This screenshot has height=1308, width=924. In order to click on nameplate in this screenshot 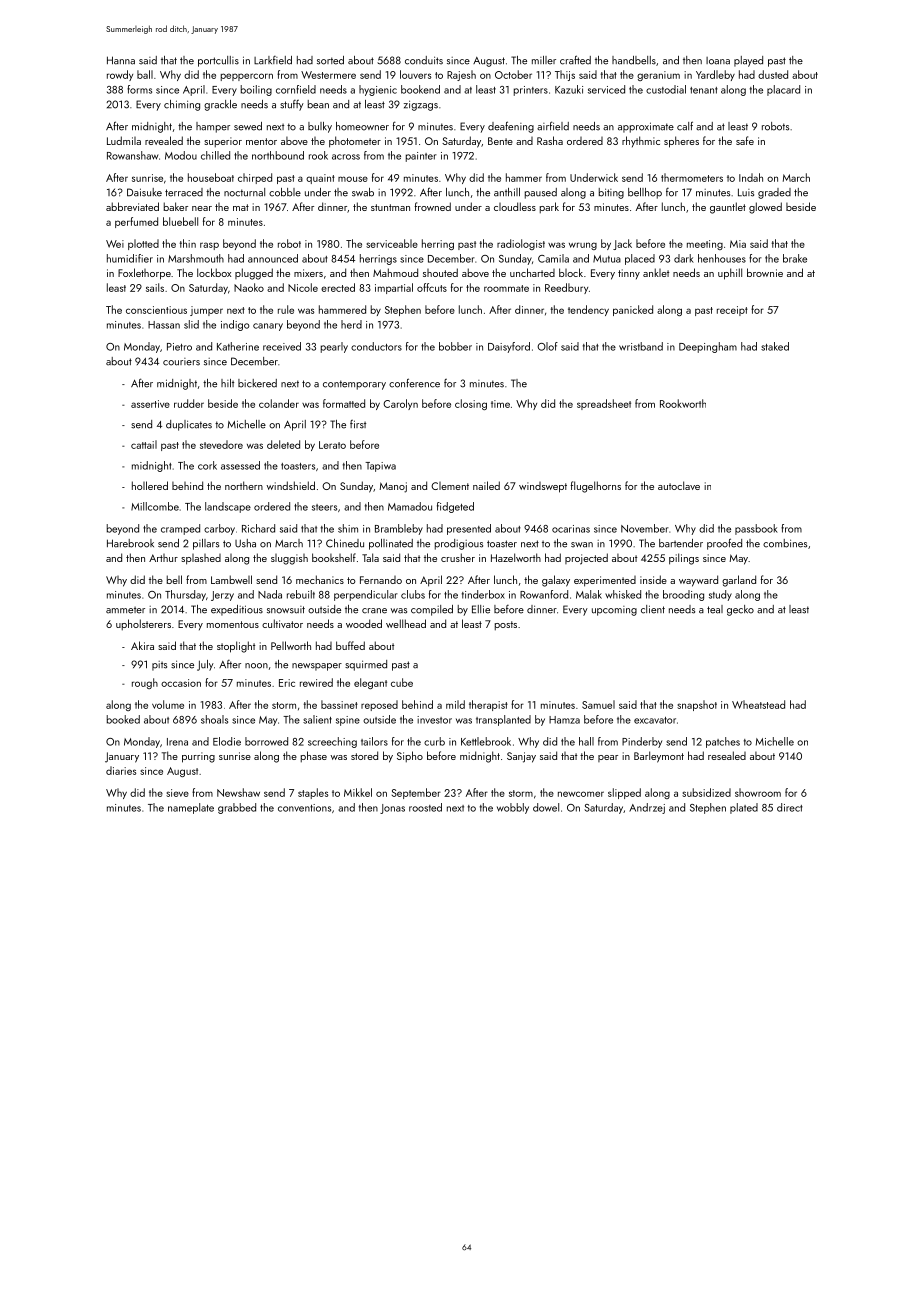, I will do `click(191, 808)`.
